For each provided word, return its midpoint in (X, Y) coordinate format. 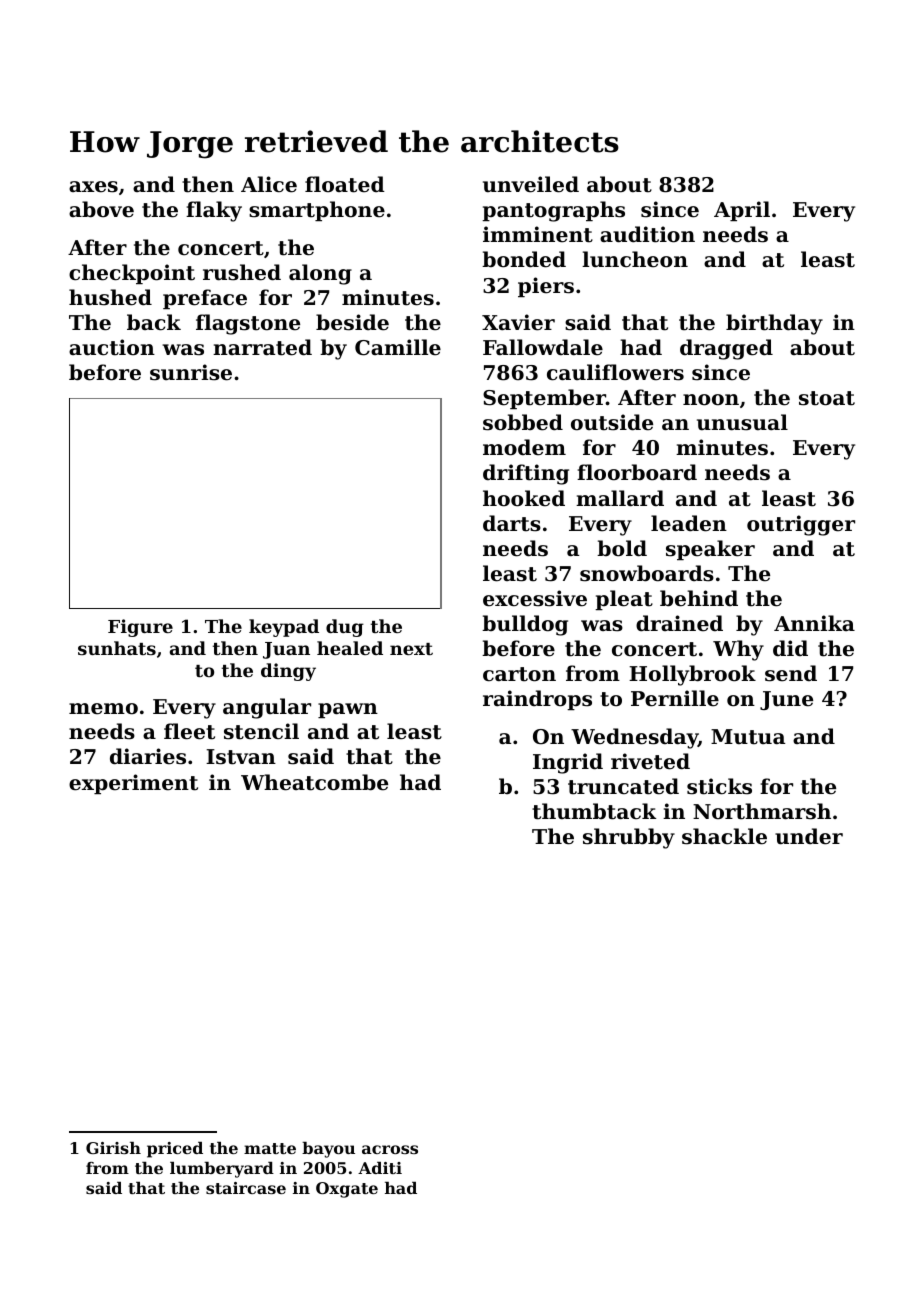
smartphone (317, 211)
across (390, 1149)
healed (350, 648)
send (791, 673)
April (742, 211)
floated (345, 184)
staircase (246, 1188)
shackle (724, 836)
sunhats (117, 648)
